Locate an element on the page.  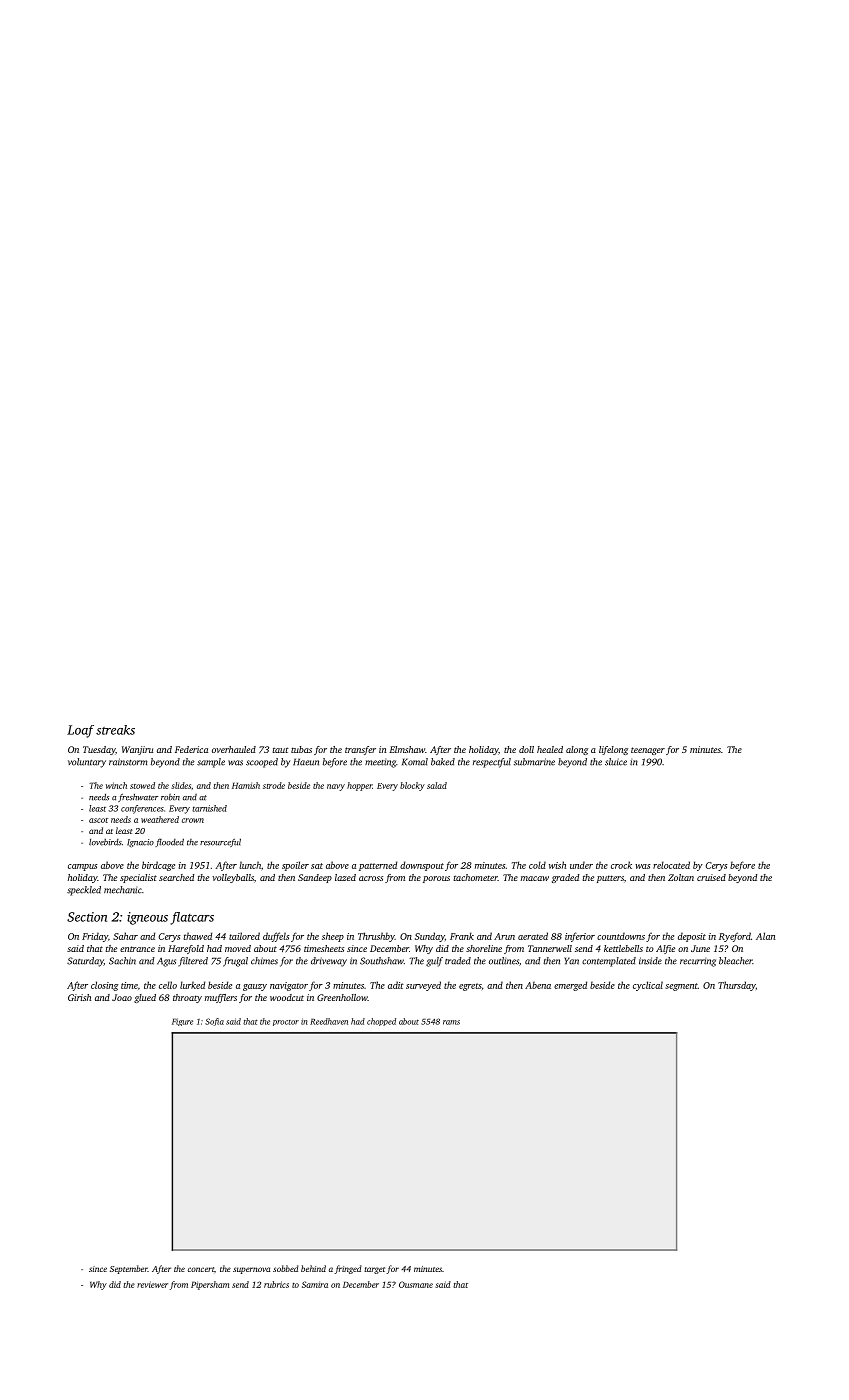
teenager is located at coordinates (648, 751).
